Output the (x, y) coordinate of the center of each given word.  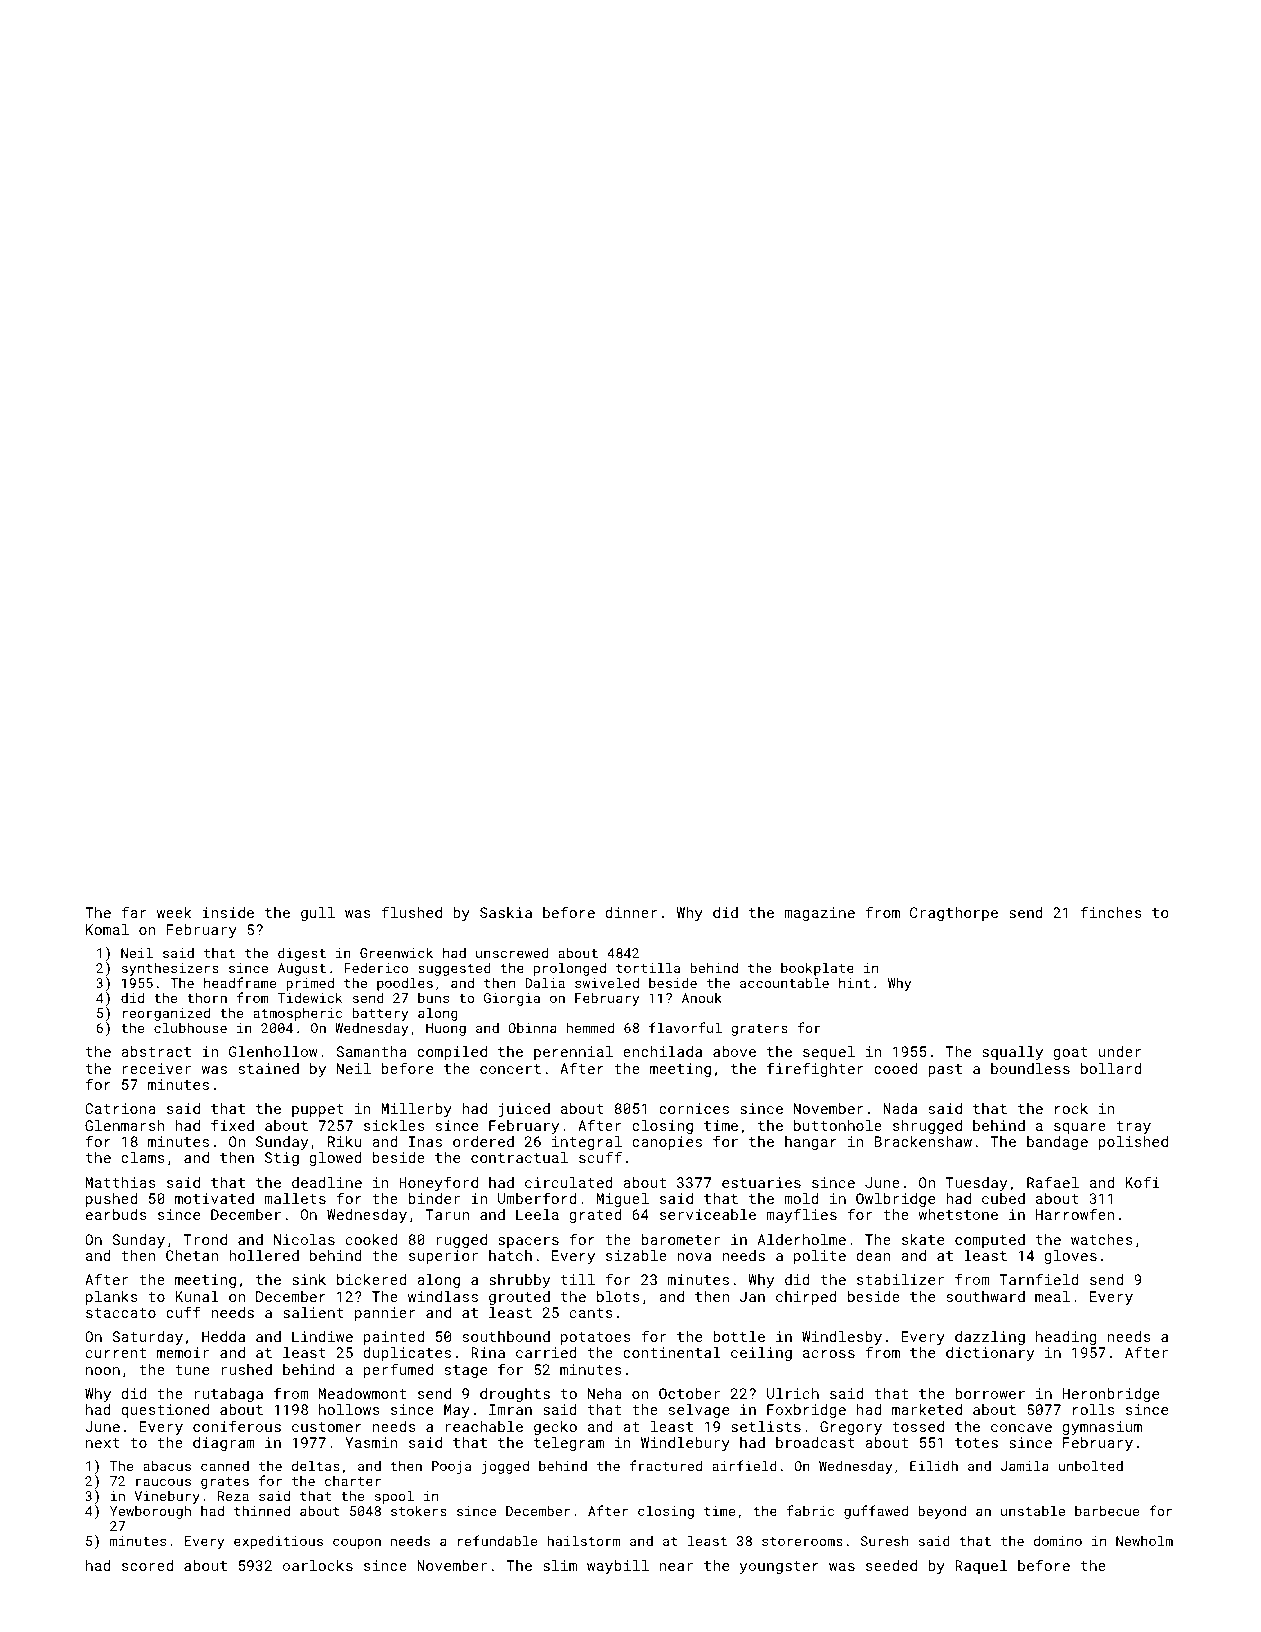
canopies (667, 1143)
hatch (510, 1255)
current (116, 1353)
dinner (631, 912)
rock (1071, 1108)
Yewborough (150, 1512)
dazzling (990, 1338)
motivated (214, 1198)
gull (318, 914)
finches (1111, 912)
